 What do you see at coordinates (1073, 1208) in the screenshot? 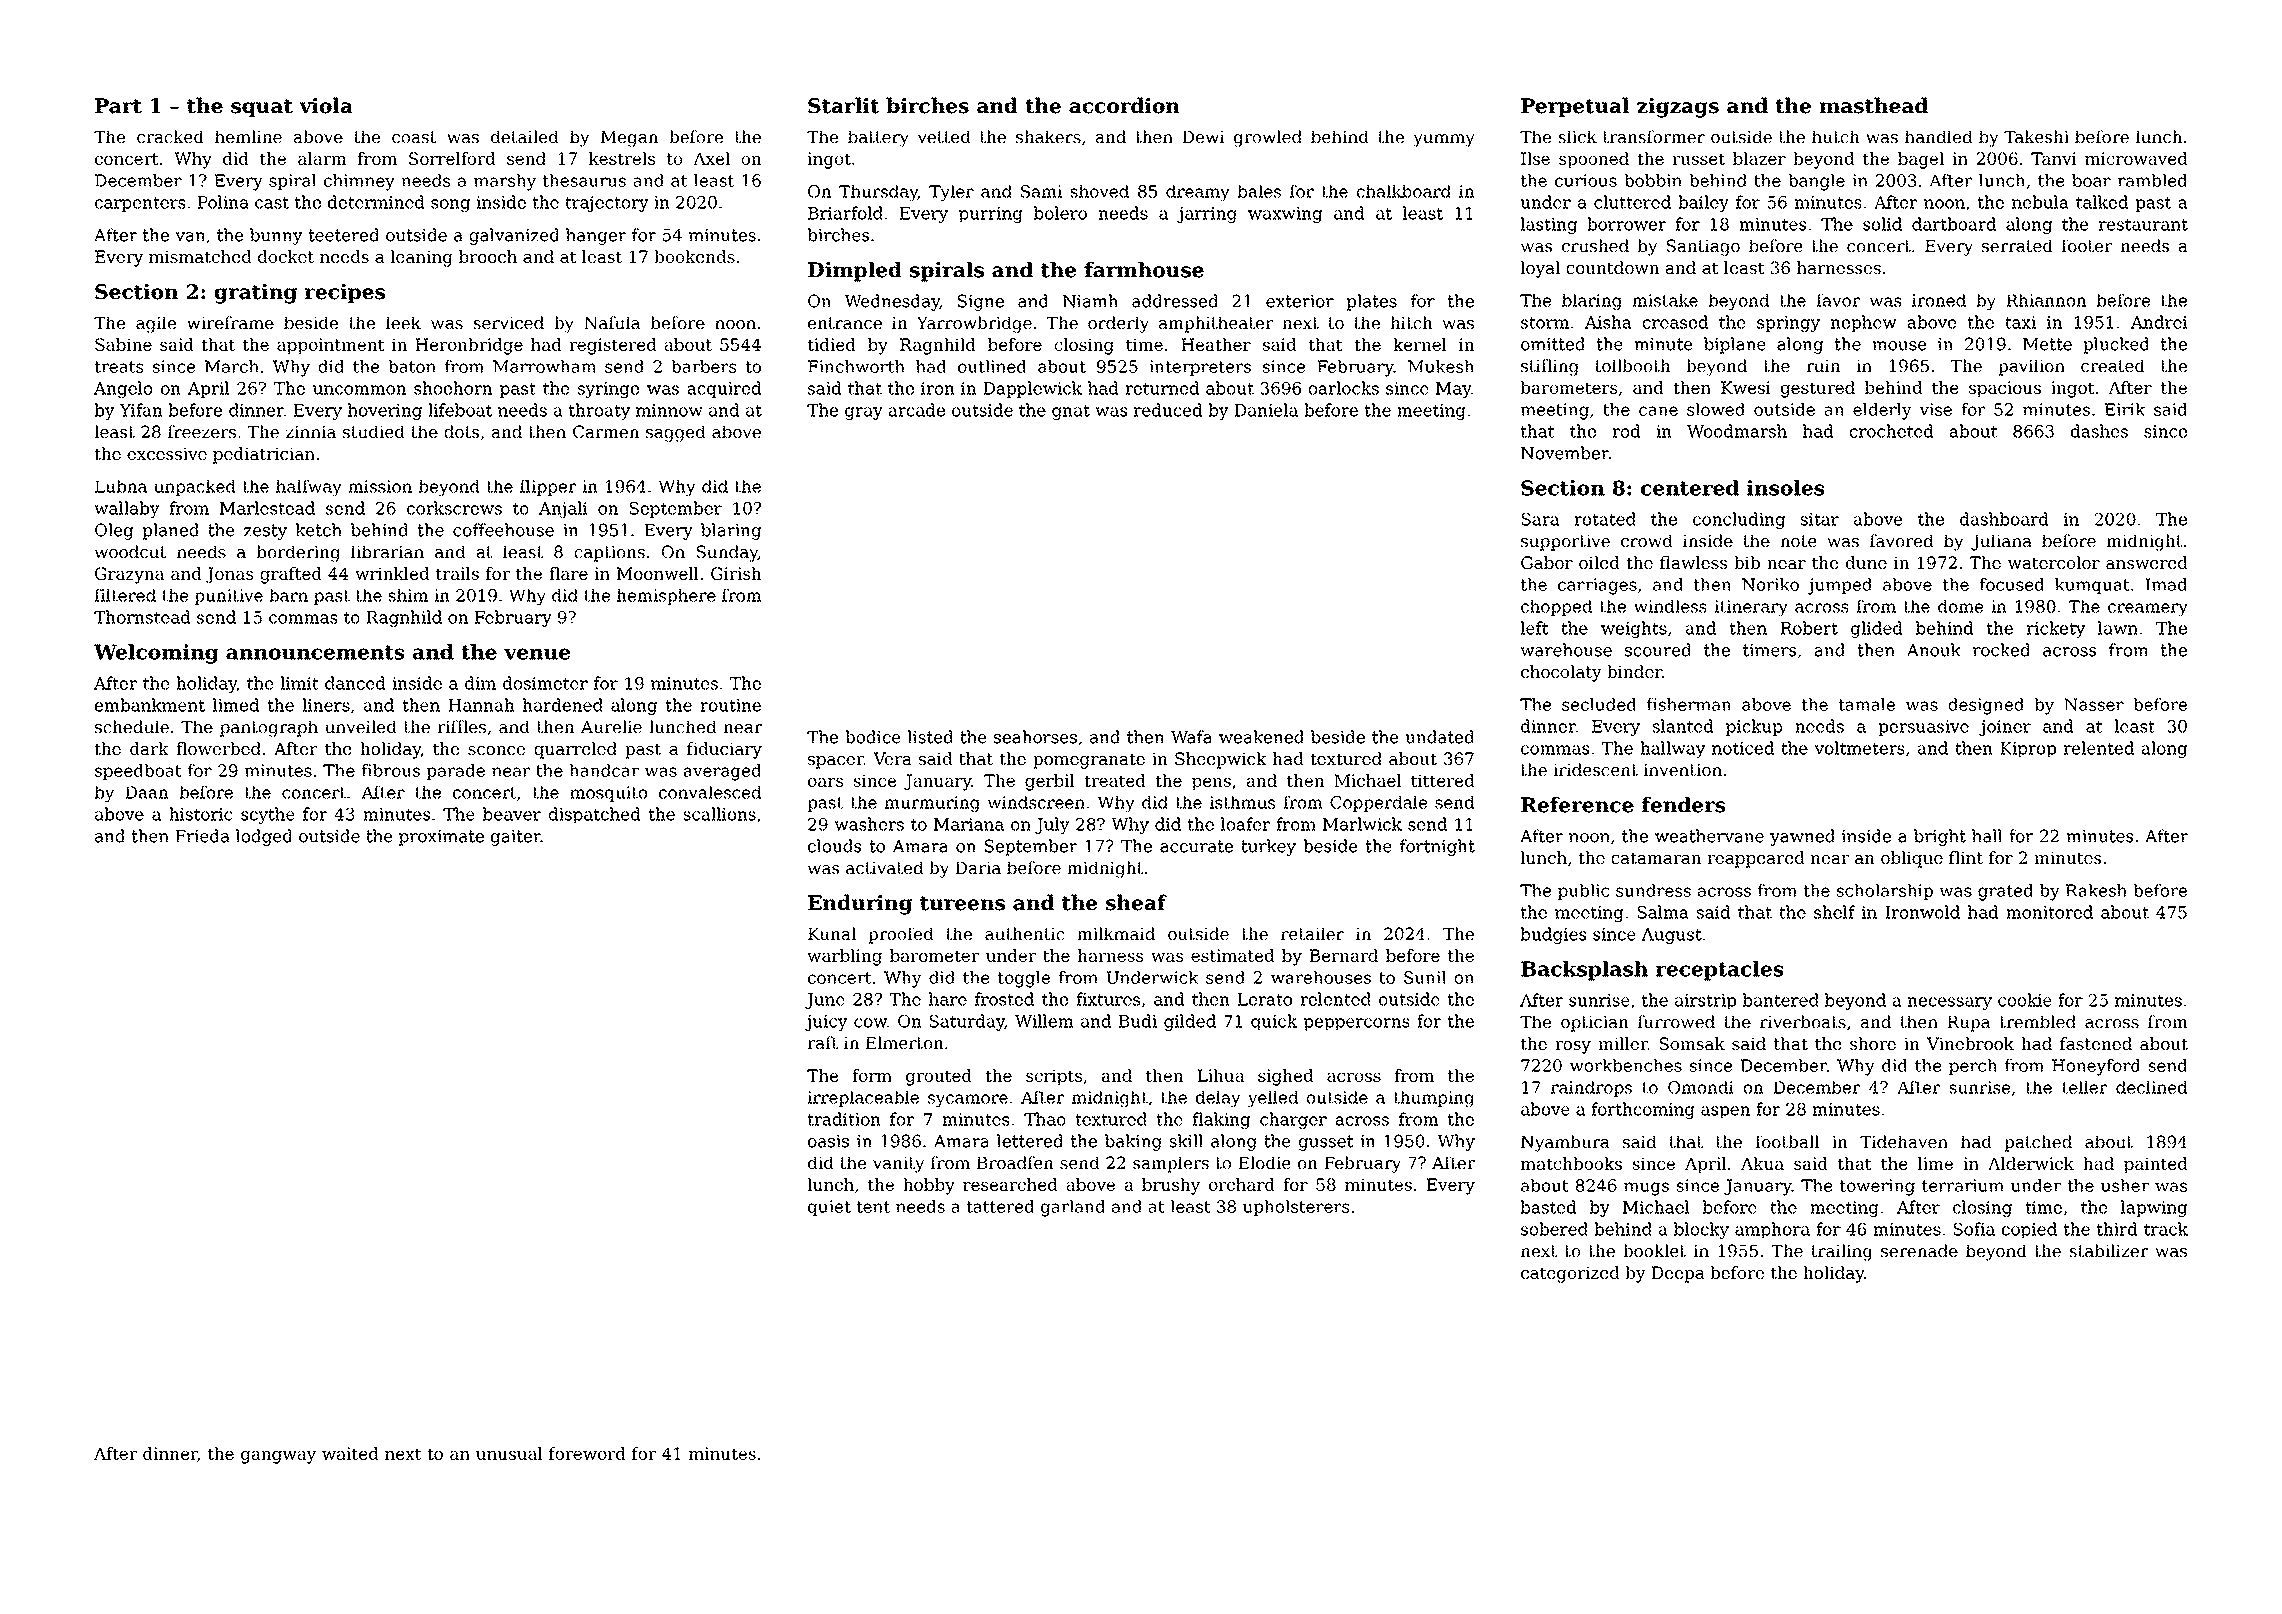
I see `garland` at bounding box center [1073, 1208].
